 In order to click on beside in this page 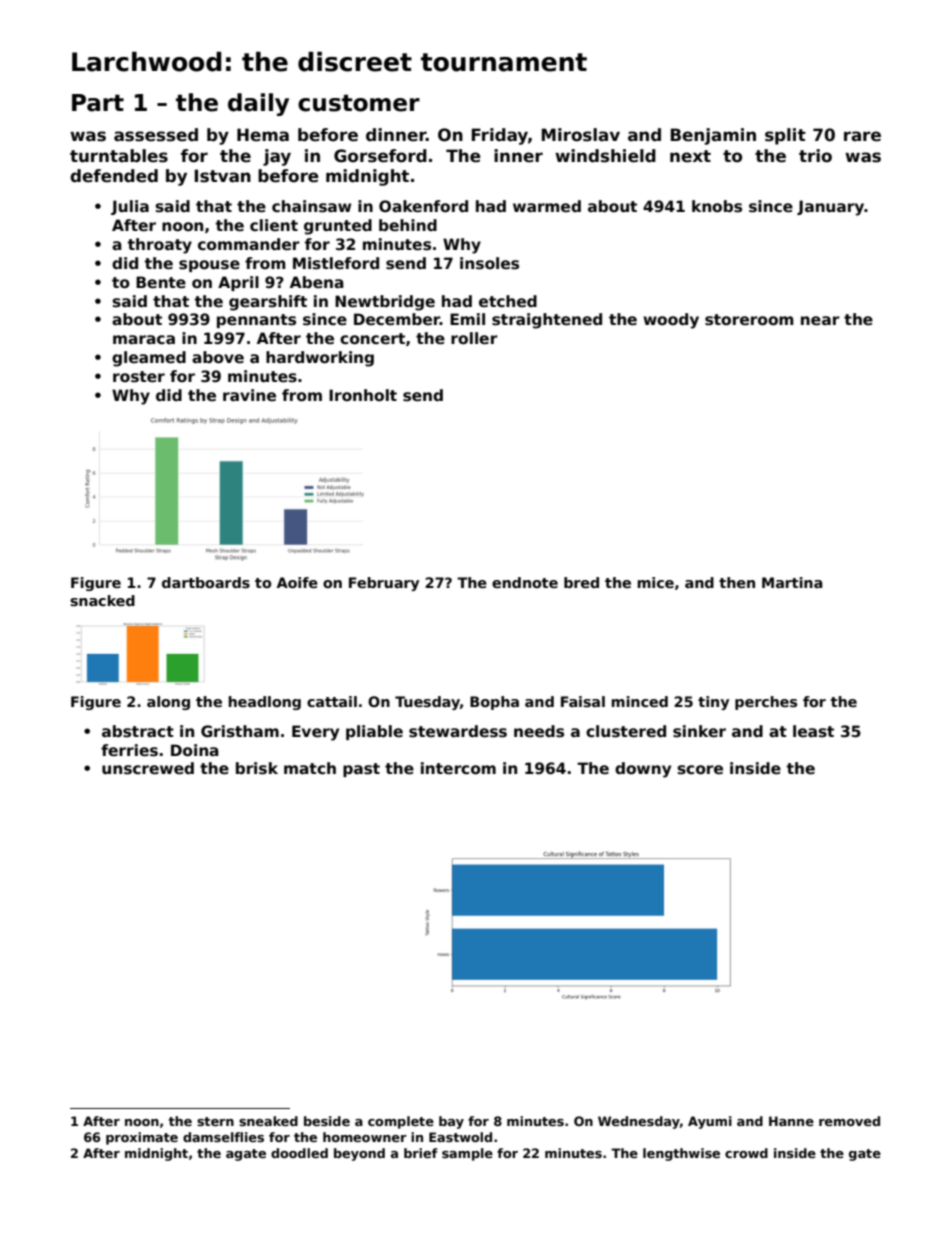, I will do `click(327, 1121)`.
